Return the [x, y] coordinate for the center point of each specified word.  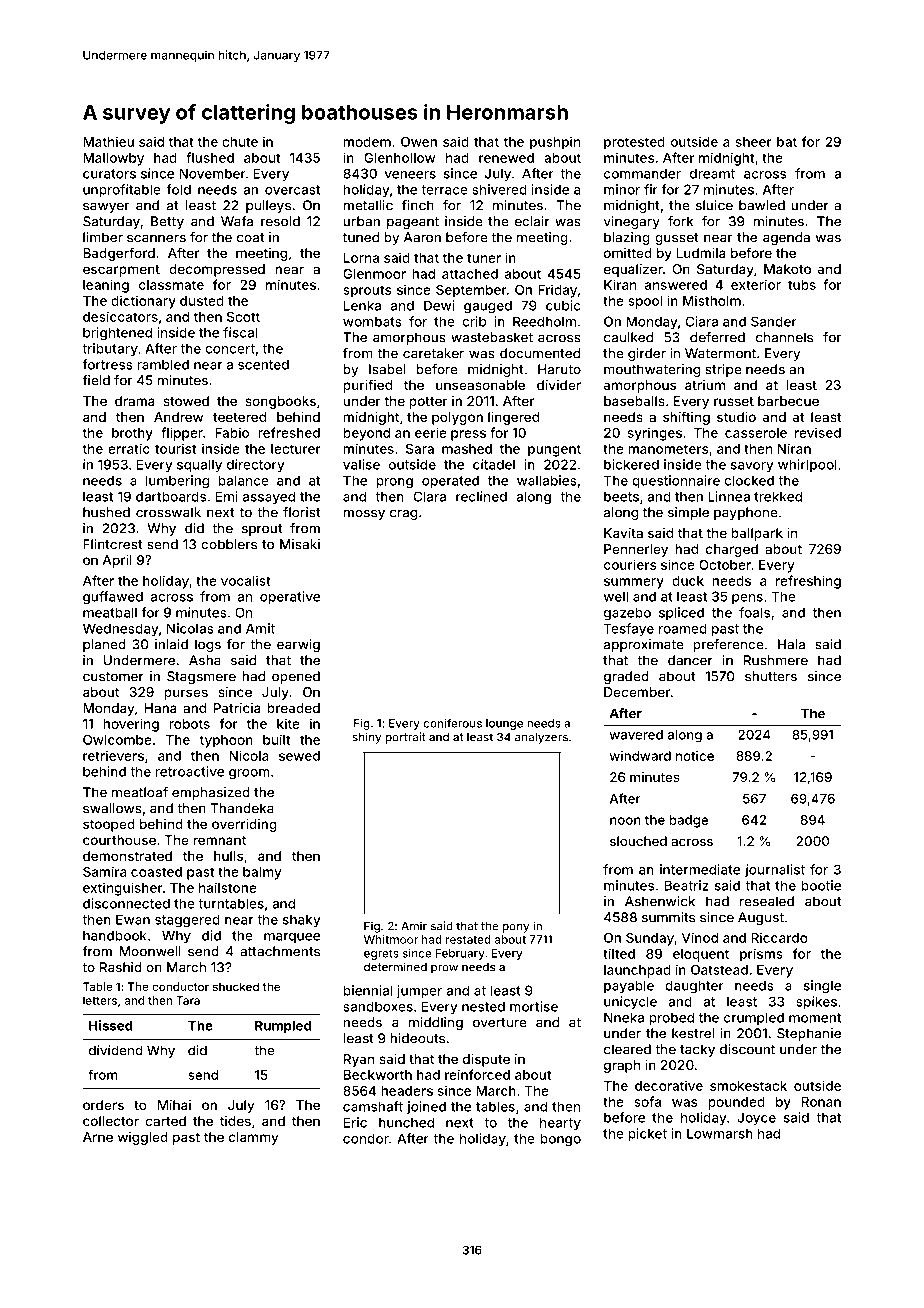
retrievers [113, 755]
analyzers [541, 738]
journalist [775, 870]
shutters [771, 676]
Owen [419, 141]
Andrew [178, 417]
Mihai [174, 1105]
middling [436, 1023]
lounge [504, 724]
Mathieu [108, 141]
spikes [816, 1003]
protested [634, 143]
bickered [631, 464]
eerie [431, 432]
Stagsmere [201, 677]
